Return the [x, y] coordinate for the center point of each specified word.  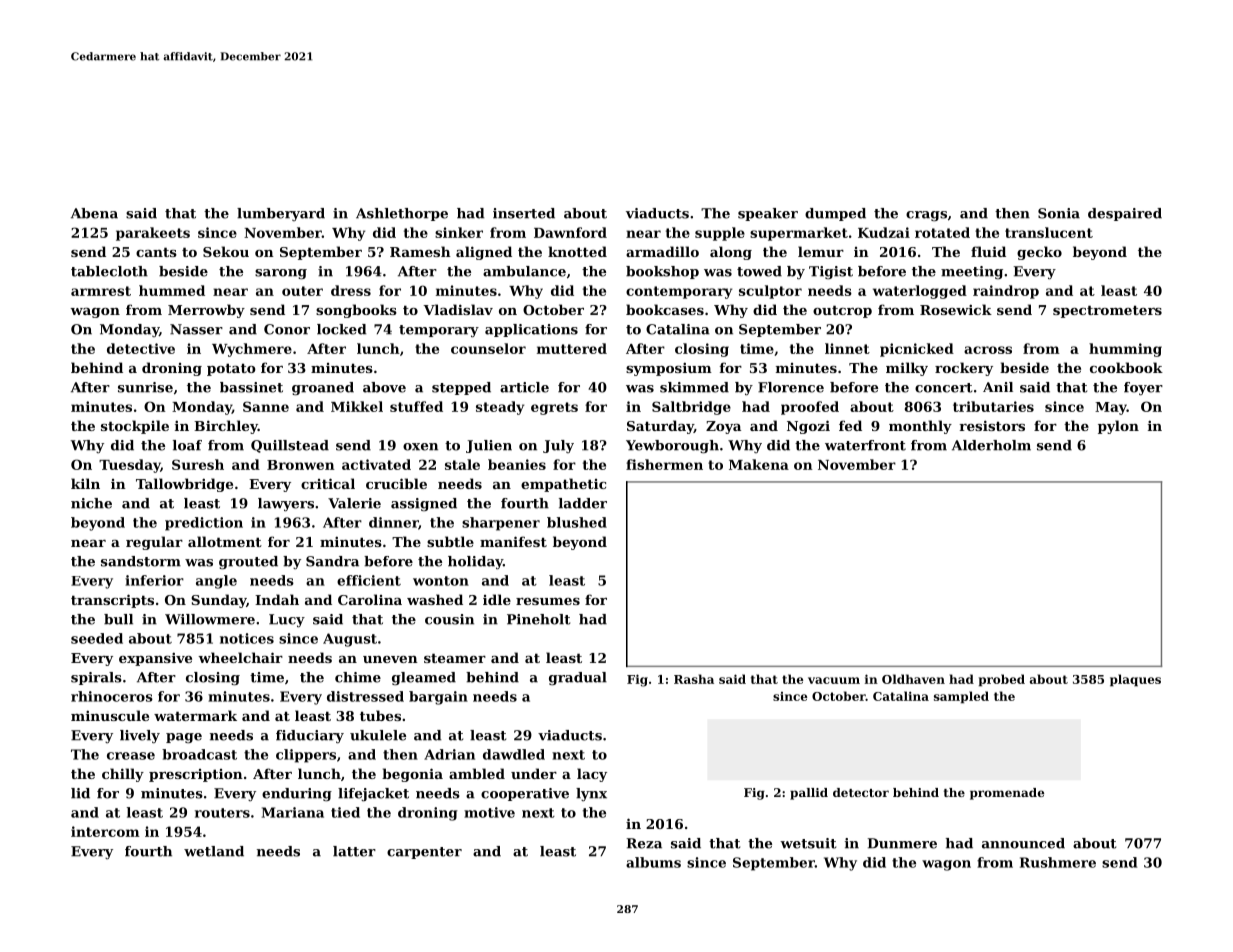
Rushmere [1058, 862]
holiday [475, 563]
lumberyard [281, 214]
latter [354, 851]
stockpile [135, 427]
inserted [524, 213]
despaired [1125, 214]
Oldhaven [913, 679]
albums [653, 862]
